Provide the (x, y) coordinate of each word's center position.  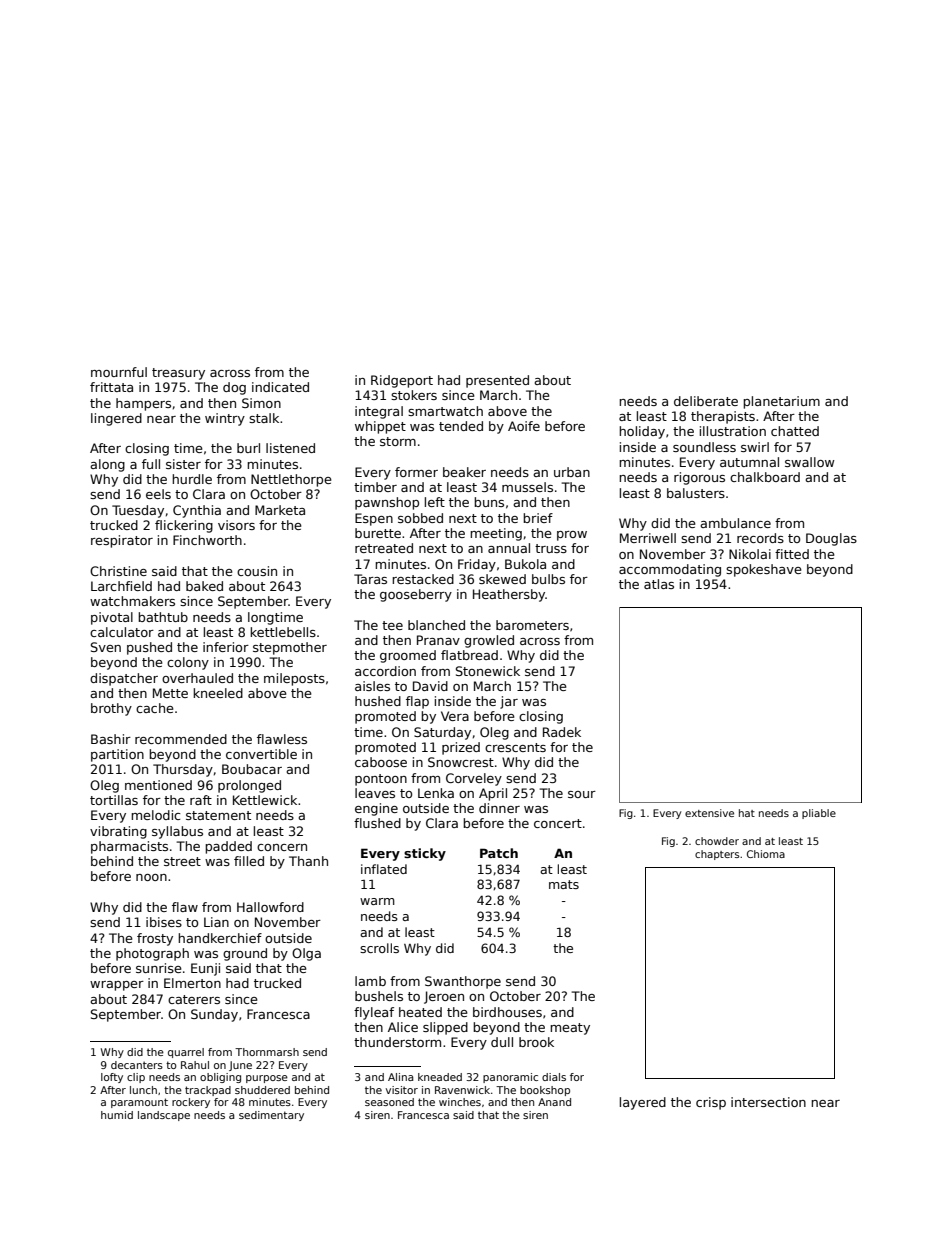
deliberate (706, 401)
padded (228, 847)
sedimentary (271, 1116)
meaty (570, 1029)
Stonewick (488, 671)
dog (234, 388)
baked (204, 586)
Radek (562, 732)
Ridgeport (402, 381)
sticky (425, 854)
